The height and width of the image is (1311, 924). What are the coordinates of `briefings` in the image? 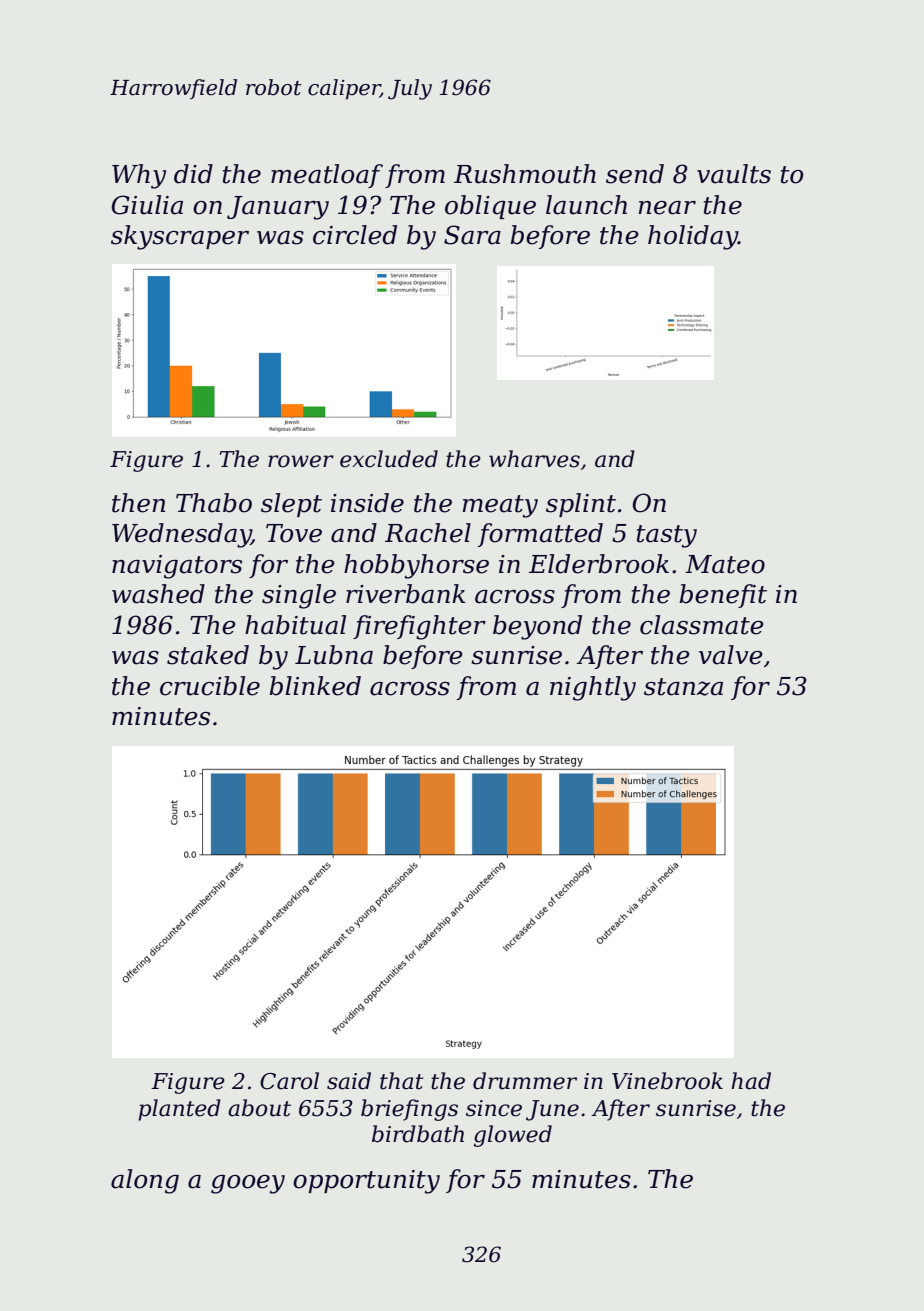 It's located at (409, 1110).
